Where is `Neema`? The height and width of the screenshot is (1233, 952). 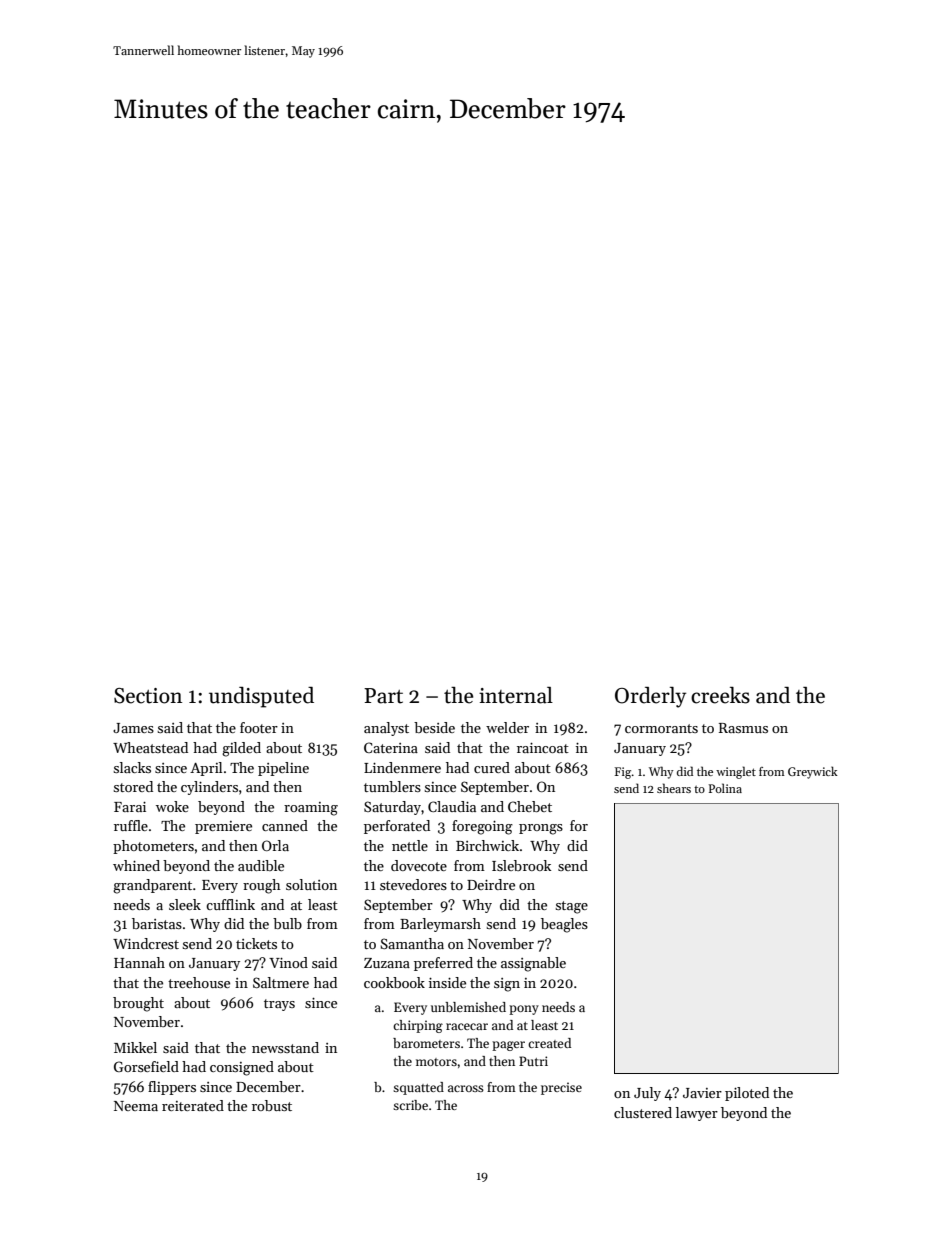
Neema is located at coordinates (136, 1106).
